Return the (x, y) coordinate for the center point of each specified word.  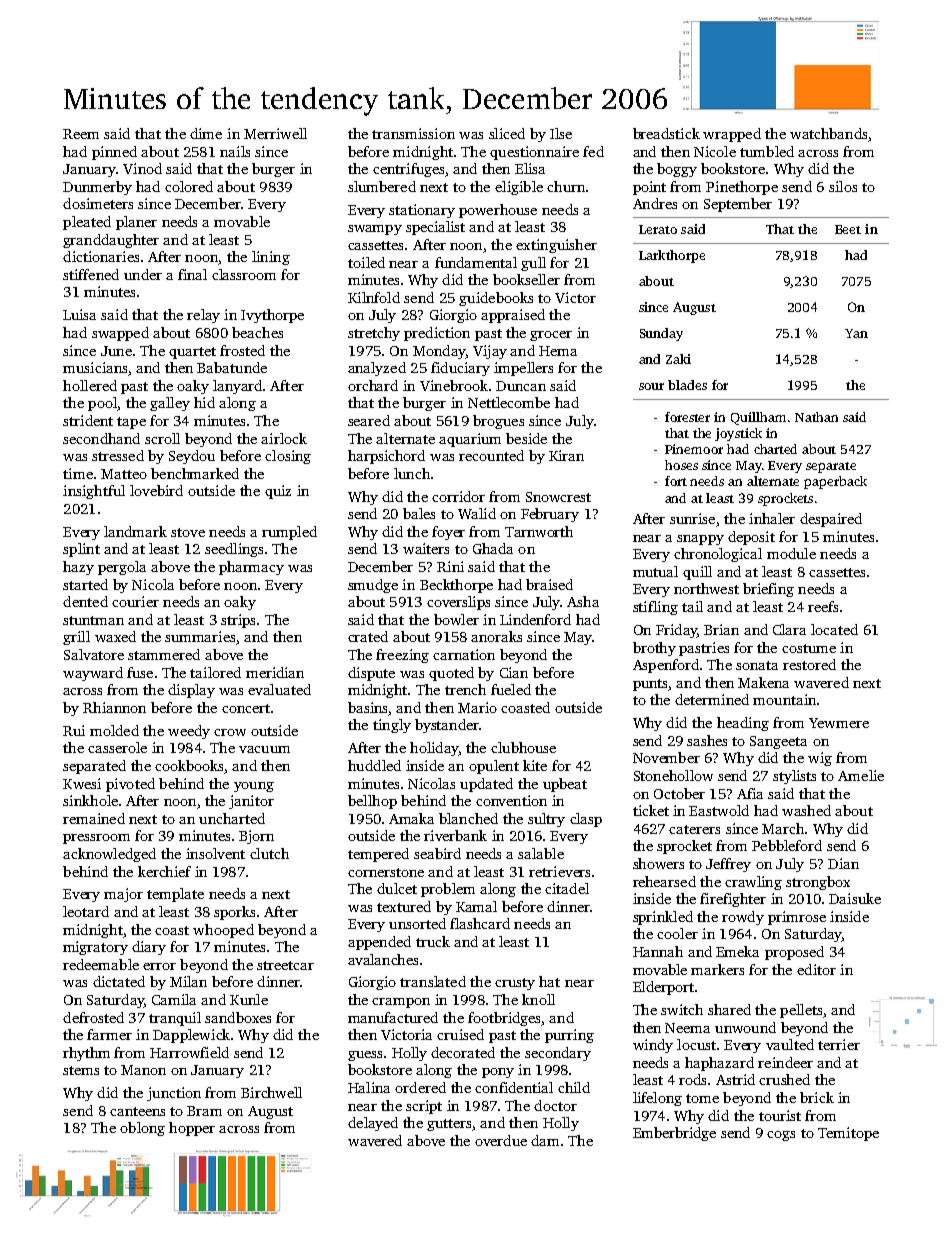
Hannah (658, 951)
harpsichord (386, 457)
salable (541, 853)
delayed (373, 1124)
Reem (81, 134)
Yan (856, 333)
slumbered (382, 186)
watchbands (828, 133)
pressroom (96, 839)
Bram (204, 1111)
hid (204, 402)
